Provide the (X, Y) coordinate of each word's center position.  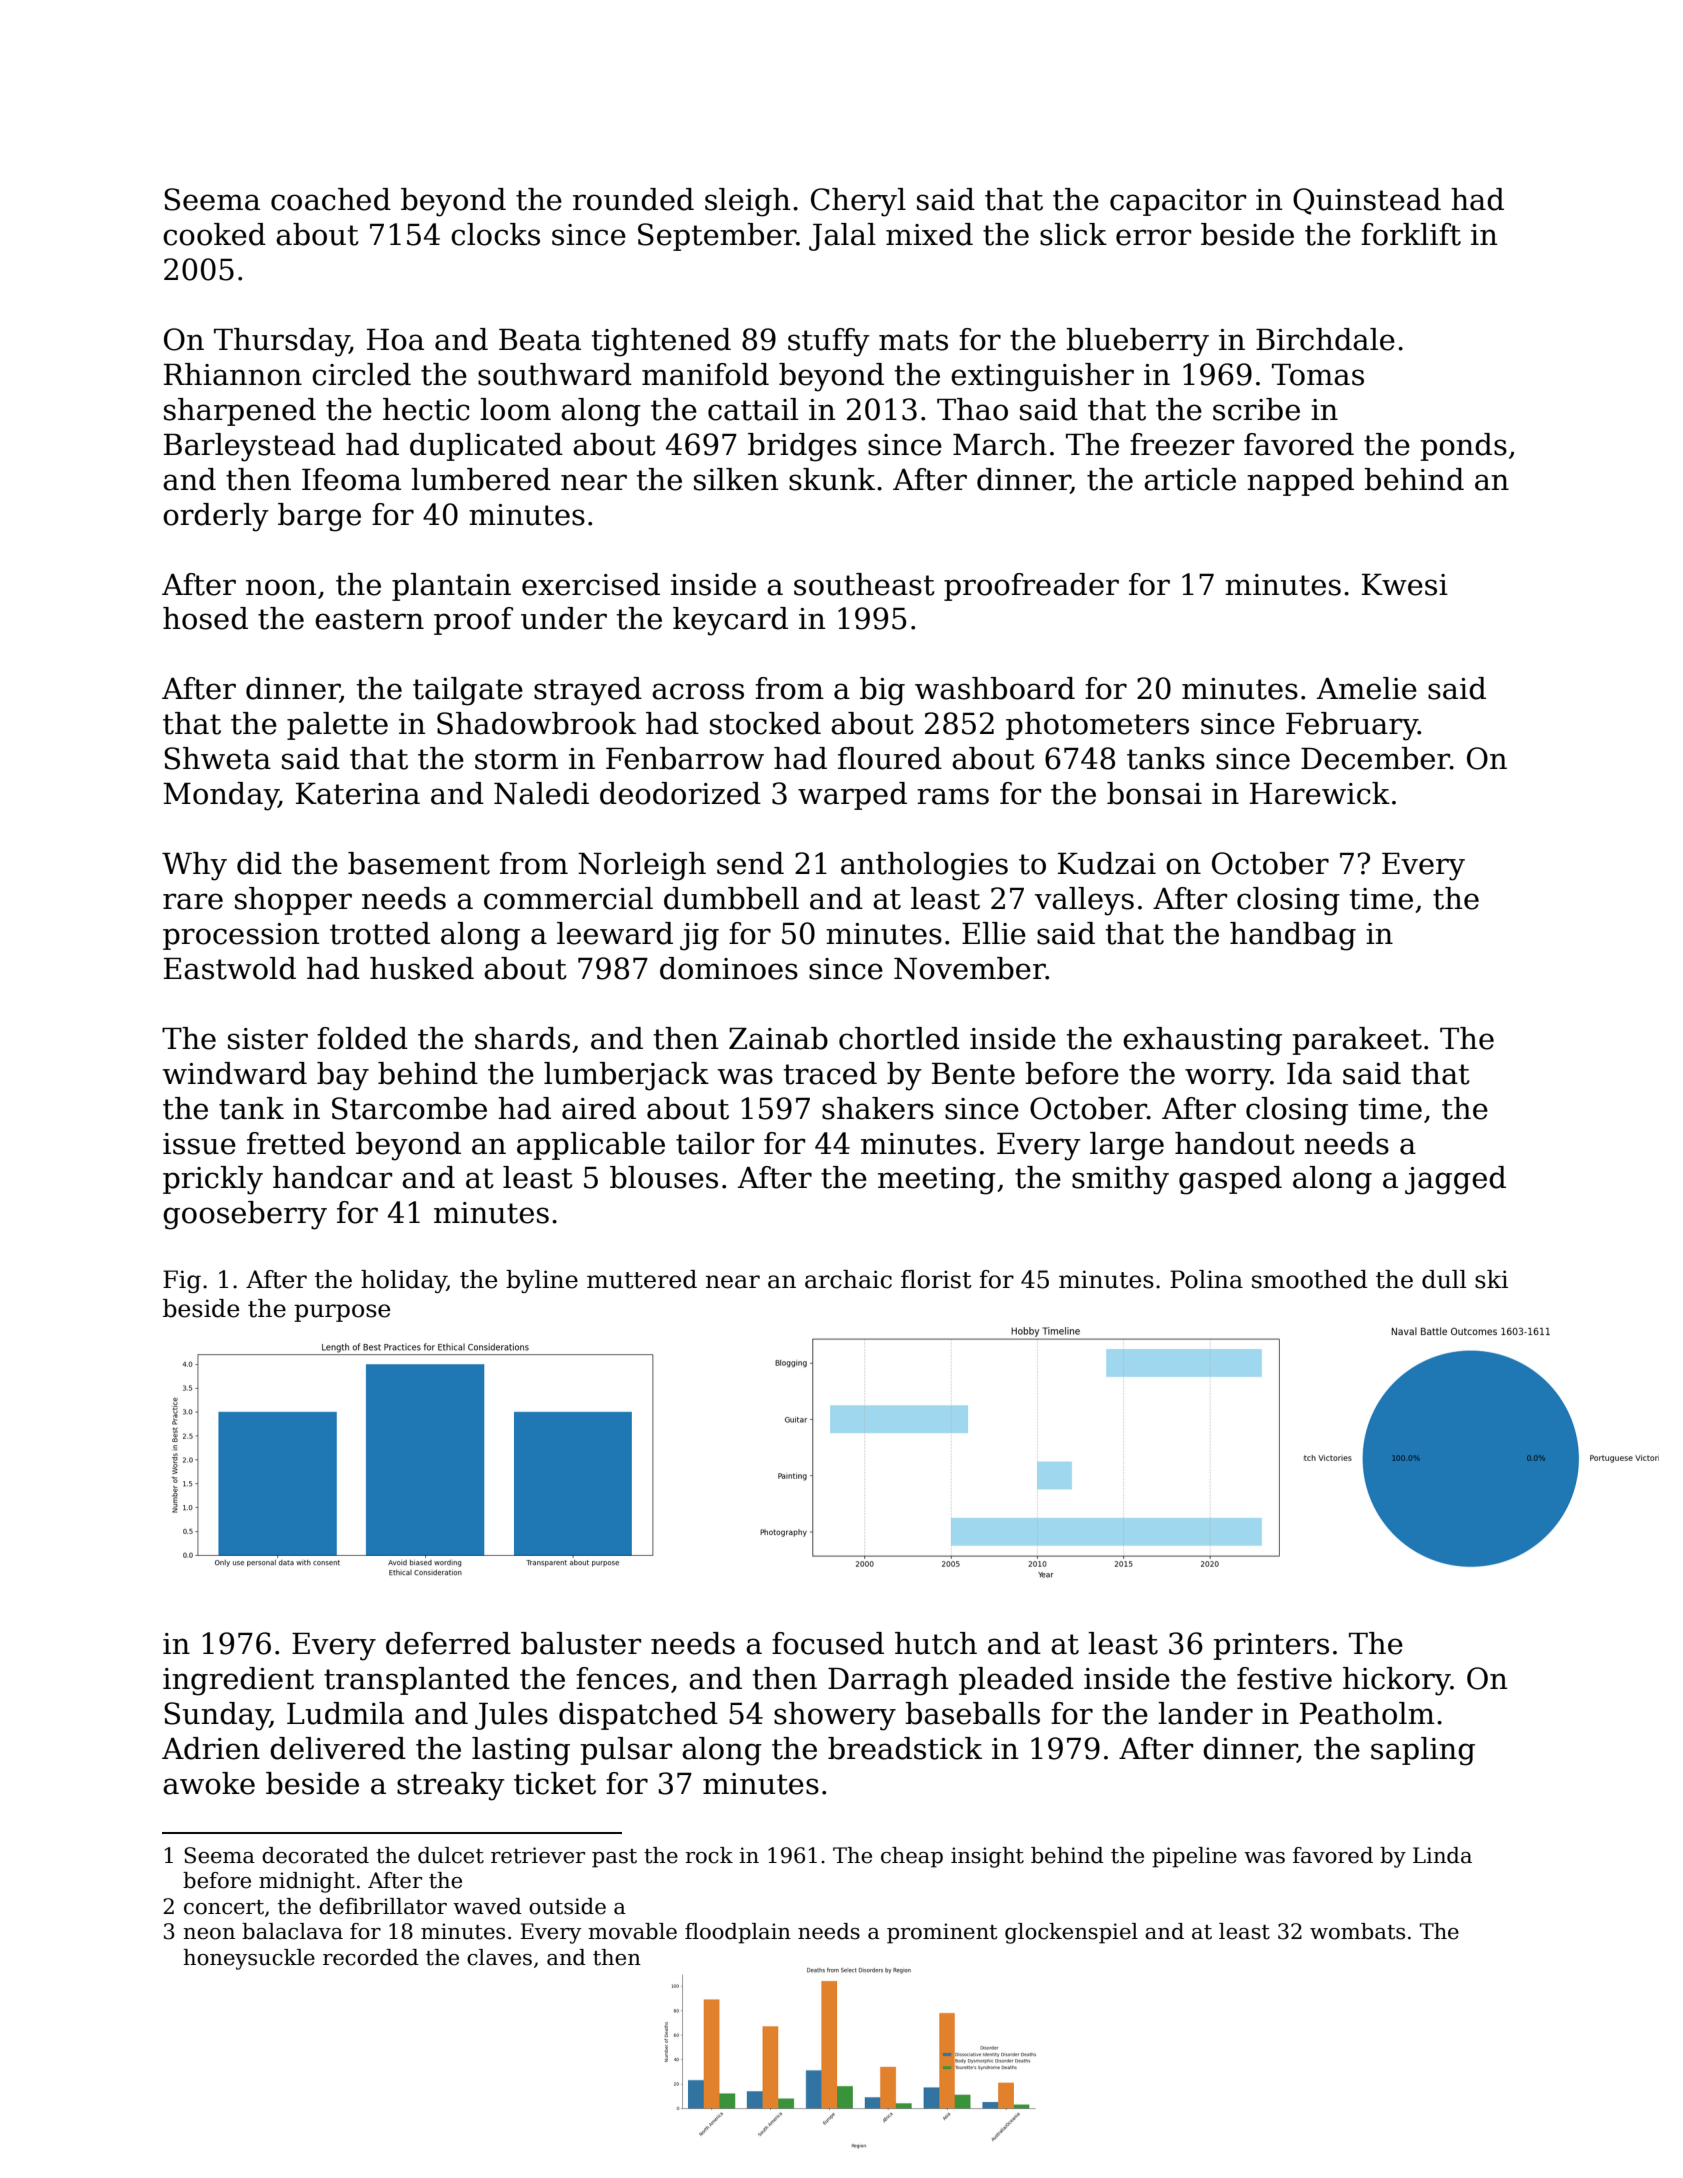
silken (736, 479)
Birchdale (1325, 339)
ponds (1464, 447)
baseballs (972, 1713)
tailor (715, 1143)
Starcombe (409, 1108)
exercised (591, 584)
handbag (1293, 936)
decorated (315, 1855)
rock (709, 1855)
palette (337, 726)
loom (515, 409)
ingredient (238, 1681)
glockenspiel (1071, 1933)
